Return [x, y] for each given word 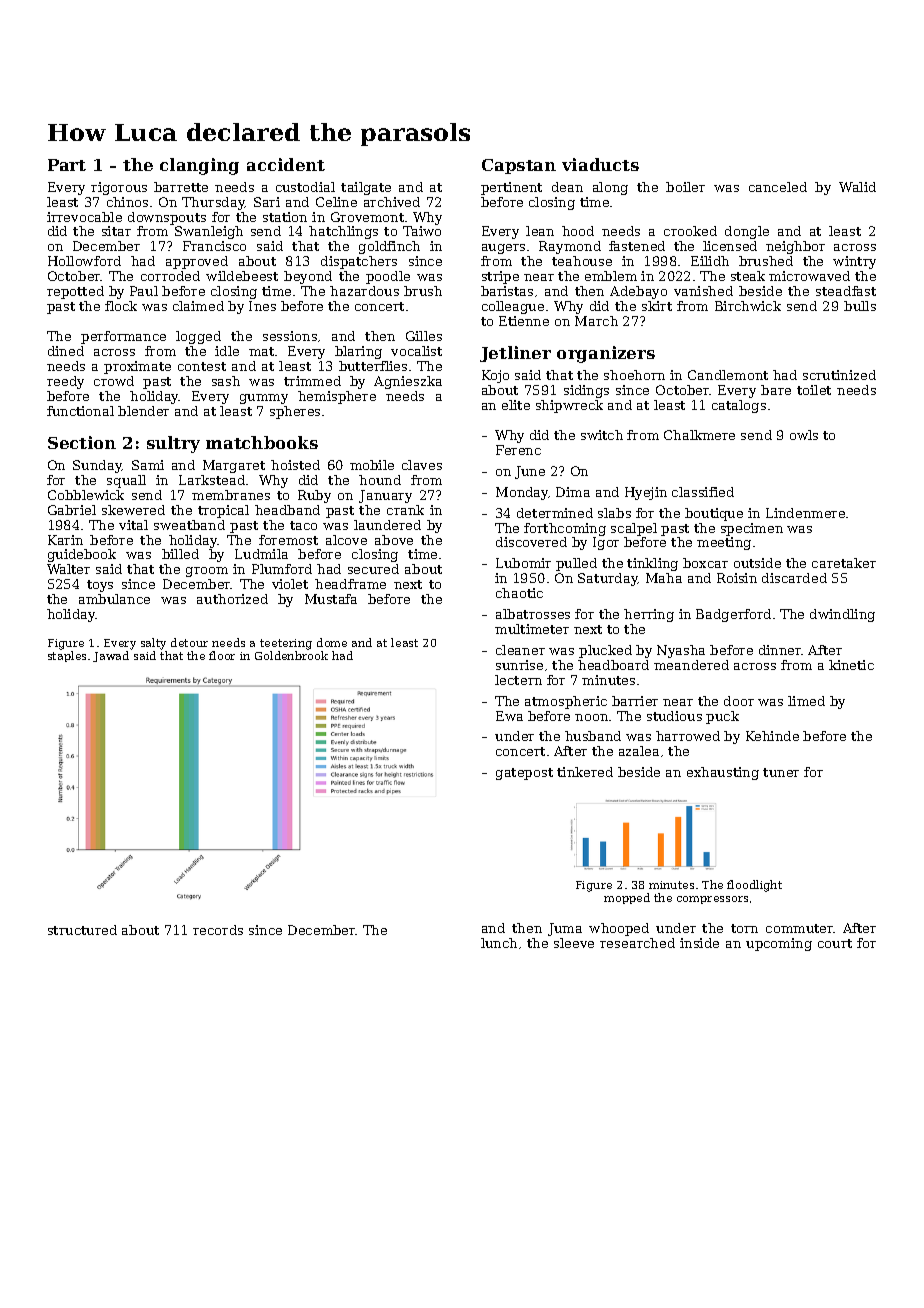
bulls [860, 306]
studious [674, 716]
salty [153, 644]
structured [82, 930]
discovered [531, 542]
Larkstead [212, 480]
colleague [513, 307]
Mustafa [331, 599]
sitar [116, 231]
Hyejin [646, 493]
